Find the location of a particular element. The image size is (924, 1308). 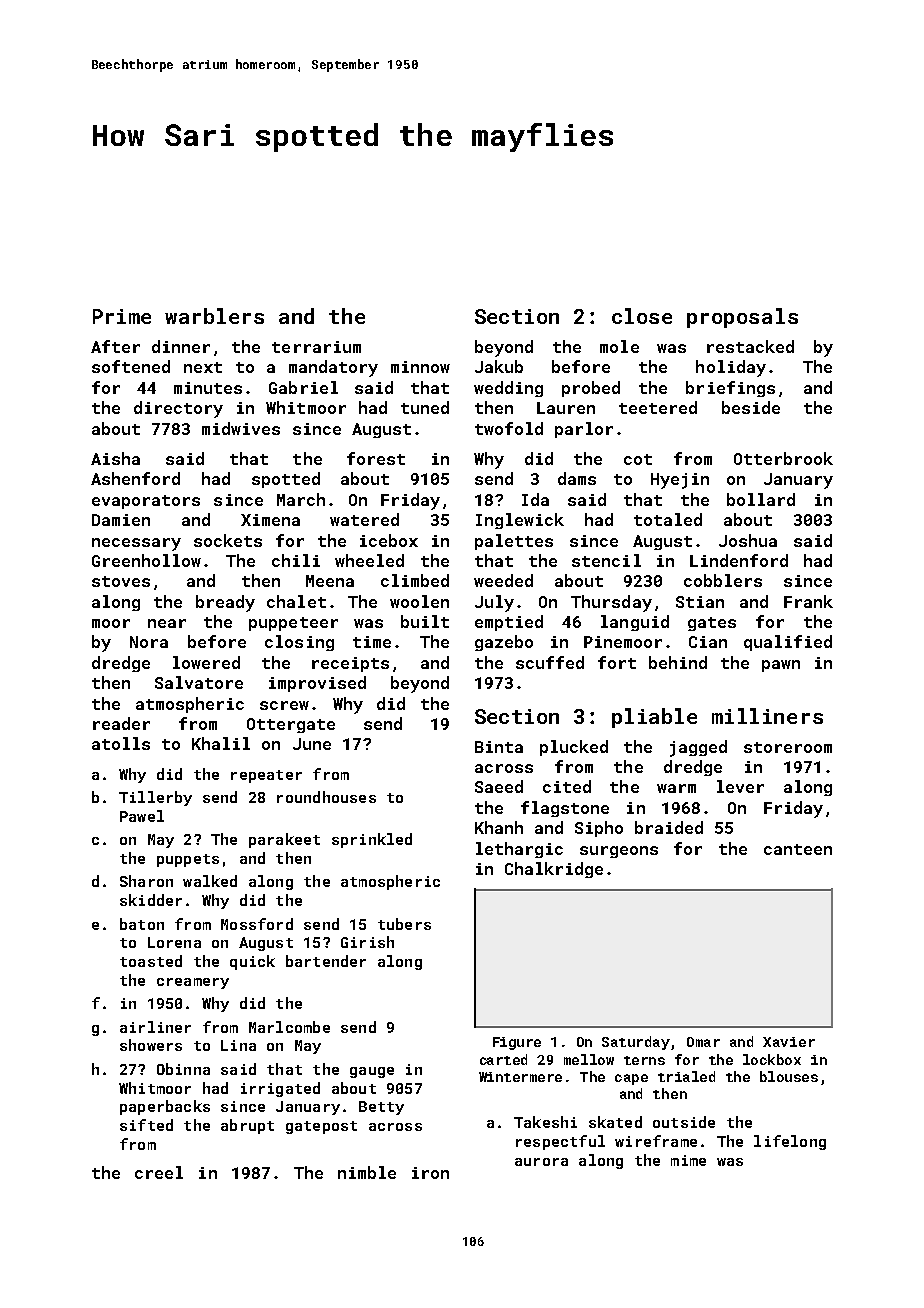

Frank is located at coordinates (808, 601).
